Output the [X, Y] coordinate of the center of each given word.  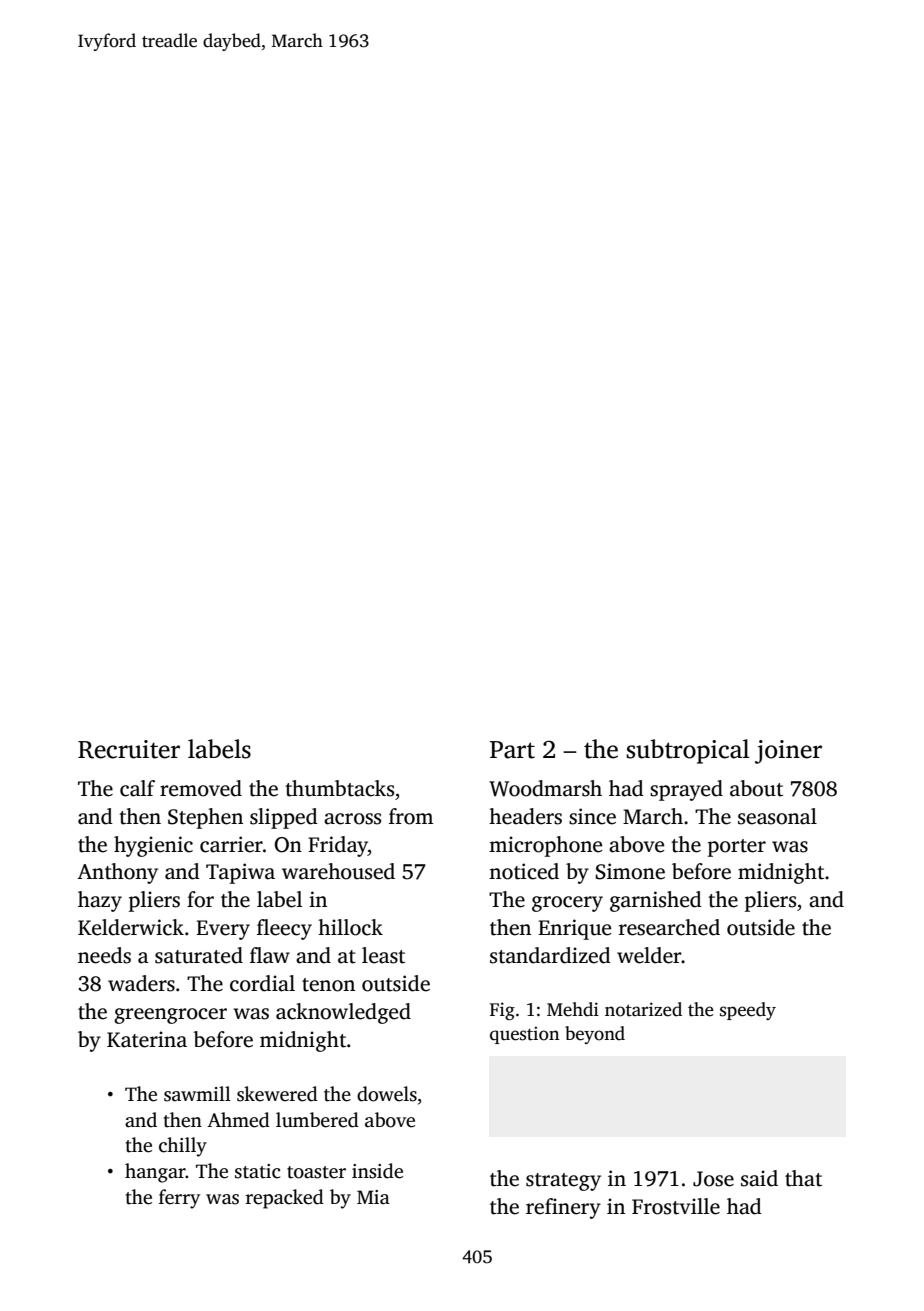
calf [137, 788]
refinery [563, 1208]
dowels [387, 1094]
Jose [713, 1179]
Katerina [147, 1039]
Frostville [676, 1206]
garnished [656, 901]
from [411, 816]
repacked [285, 1199]
